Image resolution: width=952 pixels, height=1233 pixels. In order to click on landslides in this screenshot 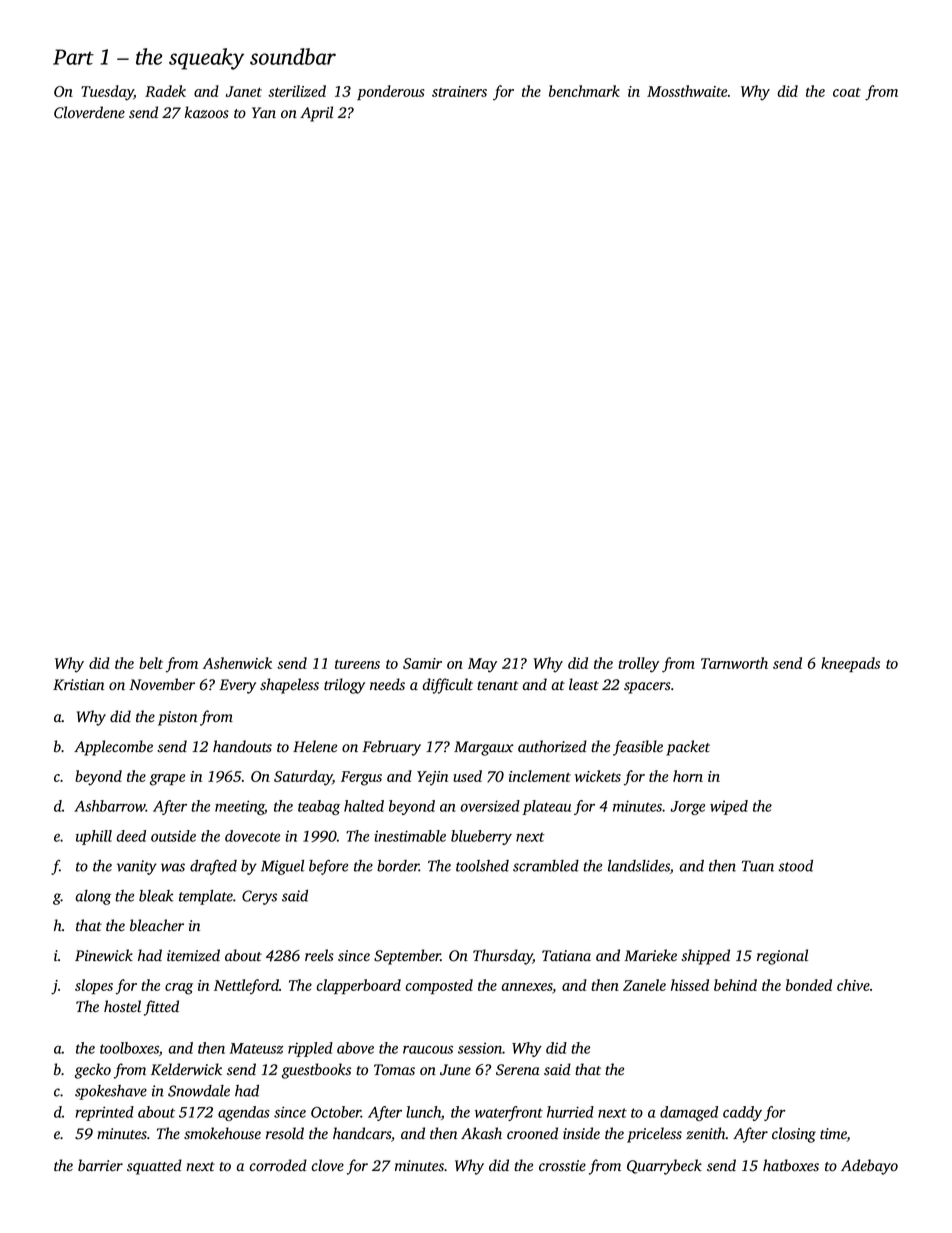, I will do `click(639, 866)`.
